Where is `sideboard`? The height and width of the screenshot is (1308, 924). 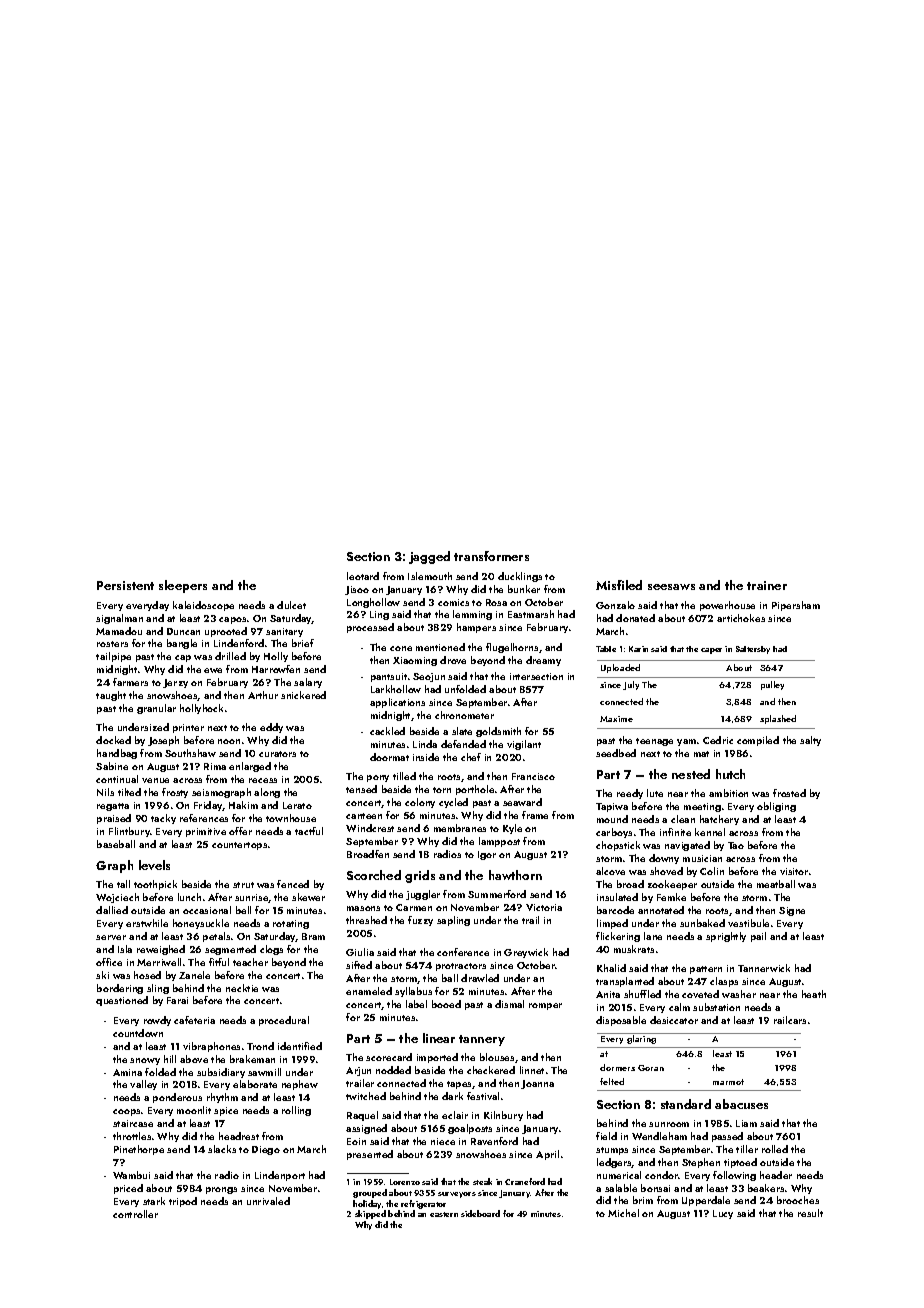
sideboard is located at coordinates (480, 1213).
